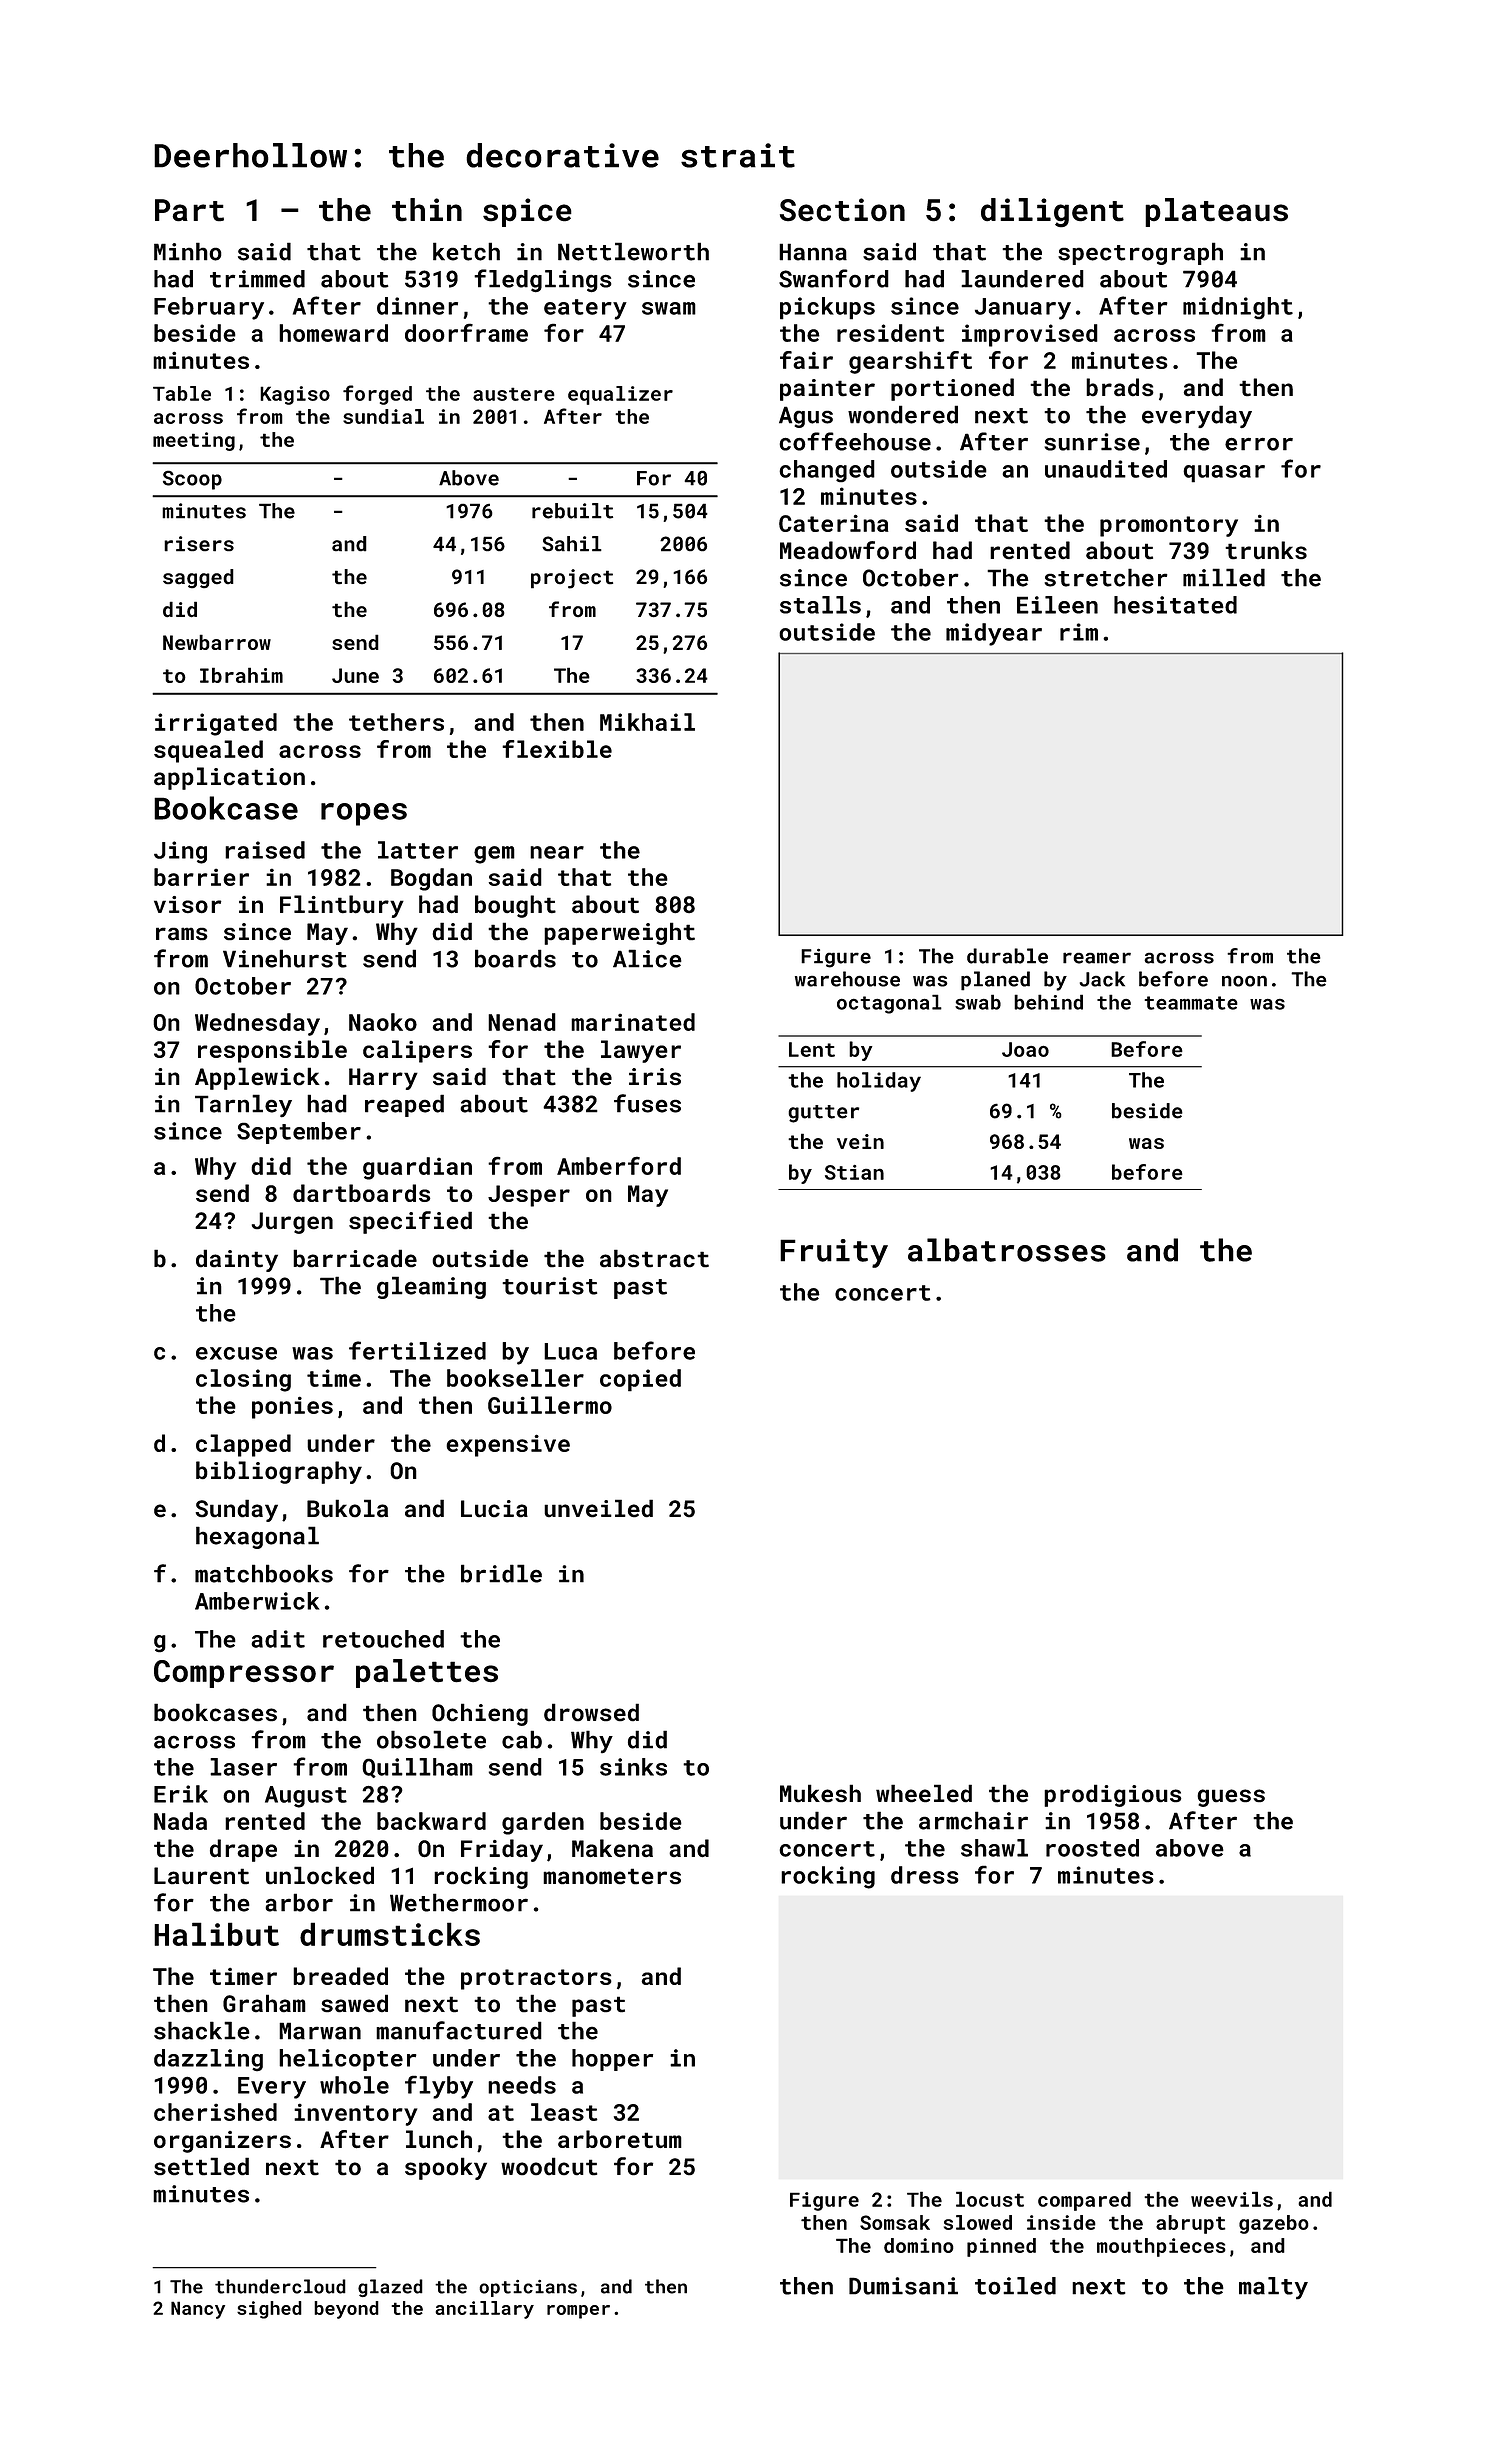 This screenshot has width=1496, height=2464. What do you see at coordinates (1191, 1003) in the screenshot?
I see `teammate` at bounding box center [1191, 1003].
